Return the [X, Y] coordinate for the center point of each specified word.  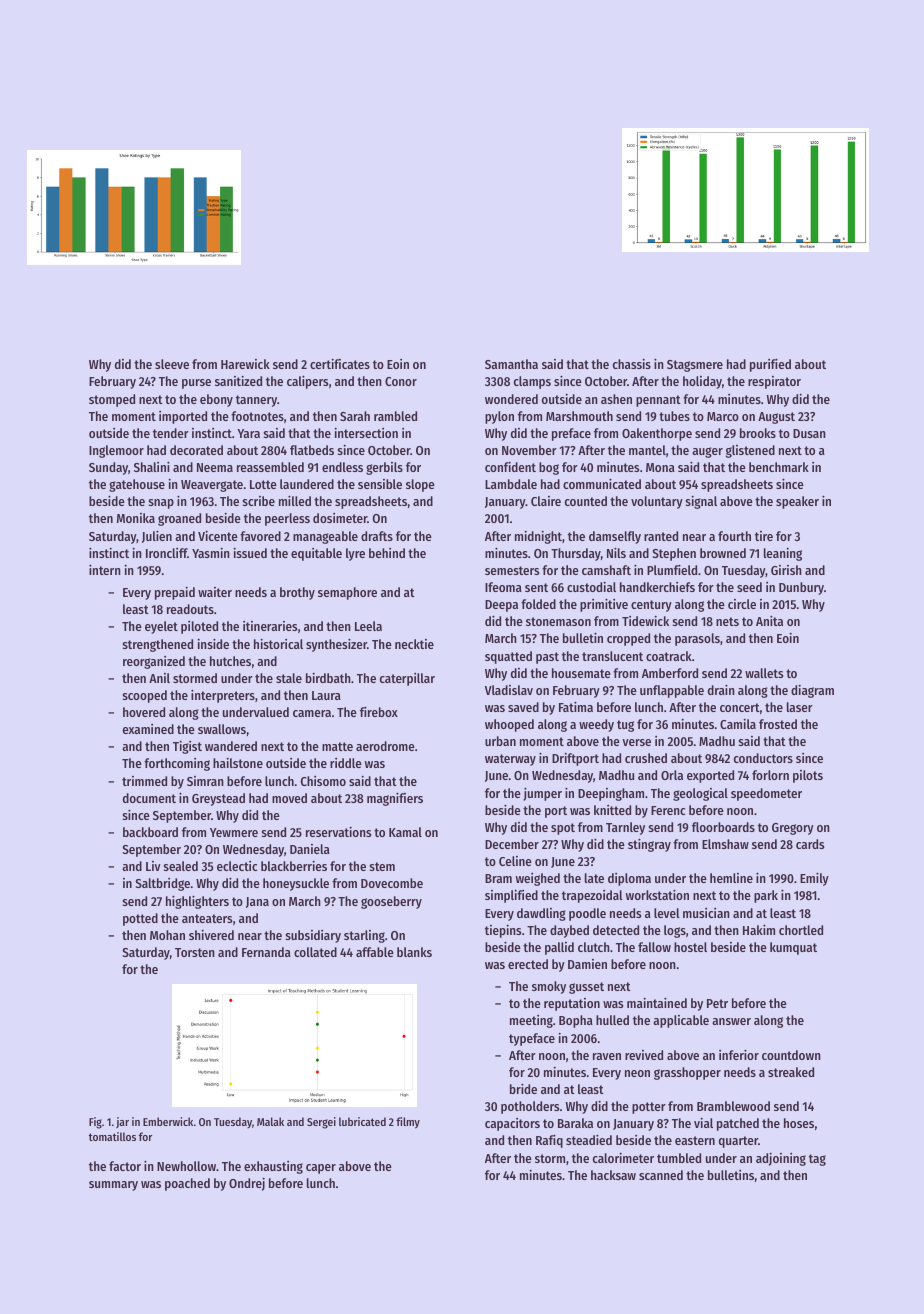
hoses [799, 1123]
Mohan [167, 935]
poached [187, 1184]
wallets [764, 673]
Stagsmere [695, 366]
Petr [717, 1003]
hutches [230, 661]
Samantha [511, 364]
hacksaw [613, 1175]
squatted [508, 657]
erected [528, 964]
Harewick [245, 364]
